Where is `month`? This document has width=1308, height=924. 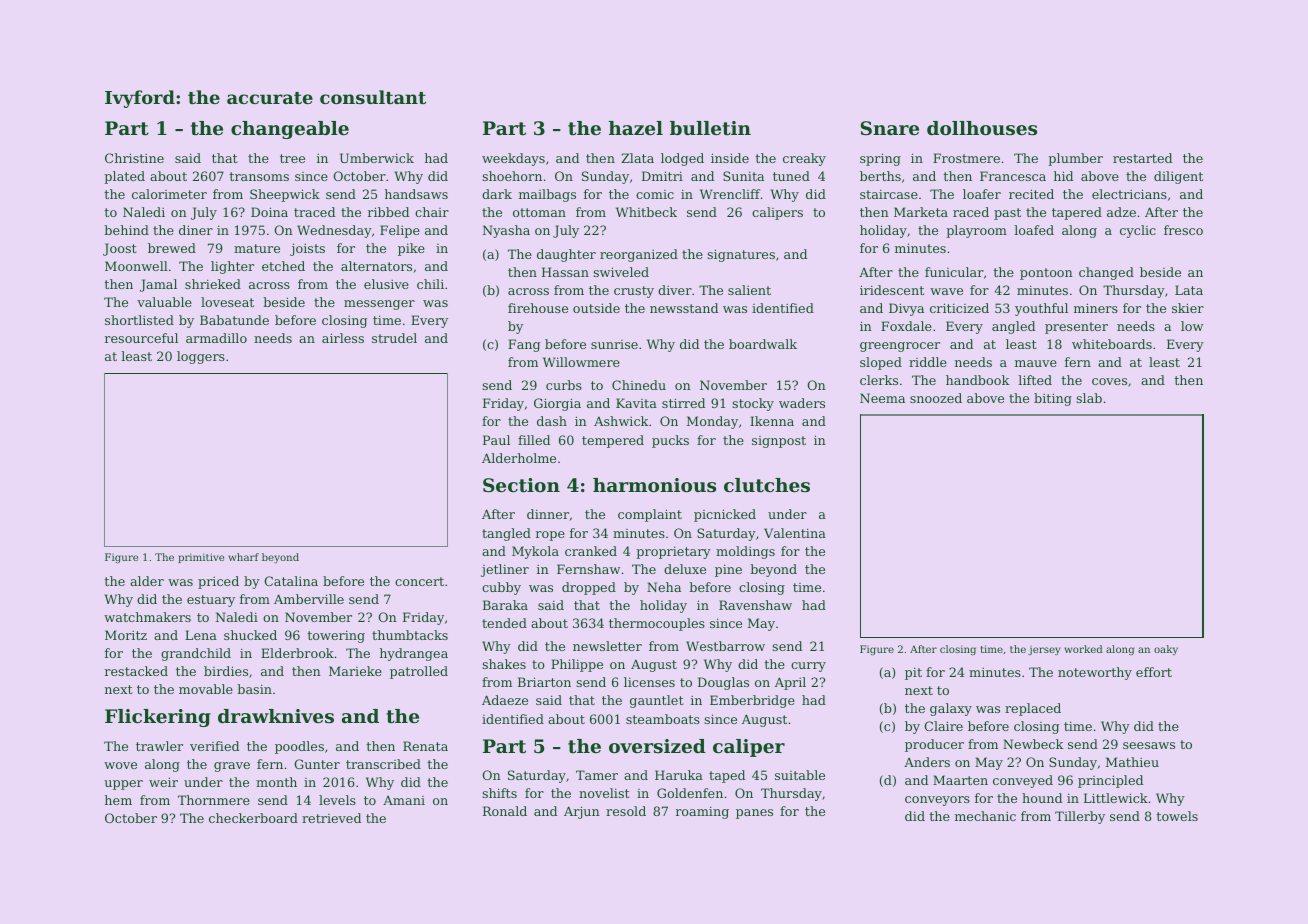 month is located at coordinates (276, 782).
